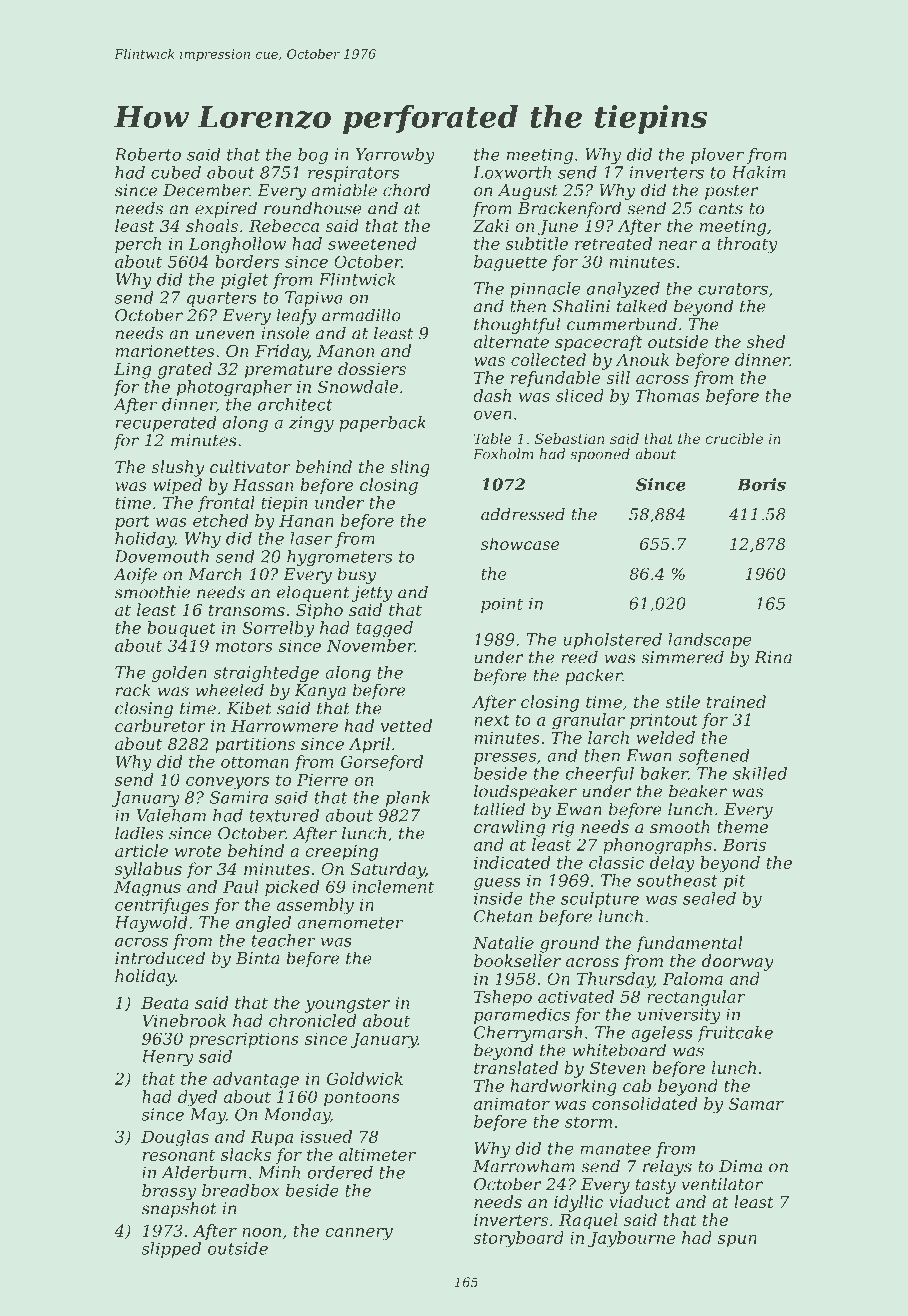 The width and height of the screenshot is (908, 1316). What do you see at coordinates (147, 154) in the screenshot?
I see `Roberto` at bounding box center [147, 154].
